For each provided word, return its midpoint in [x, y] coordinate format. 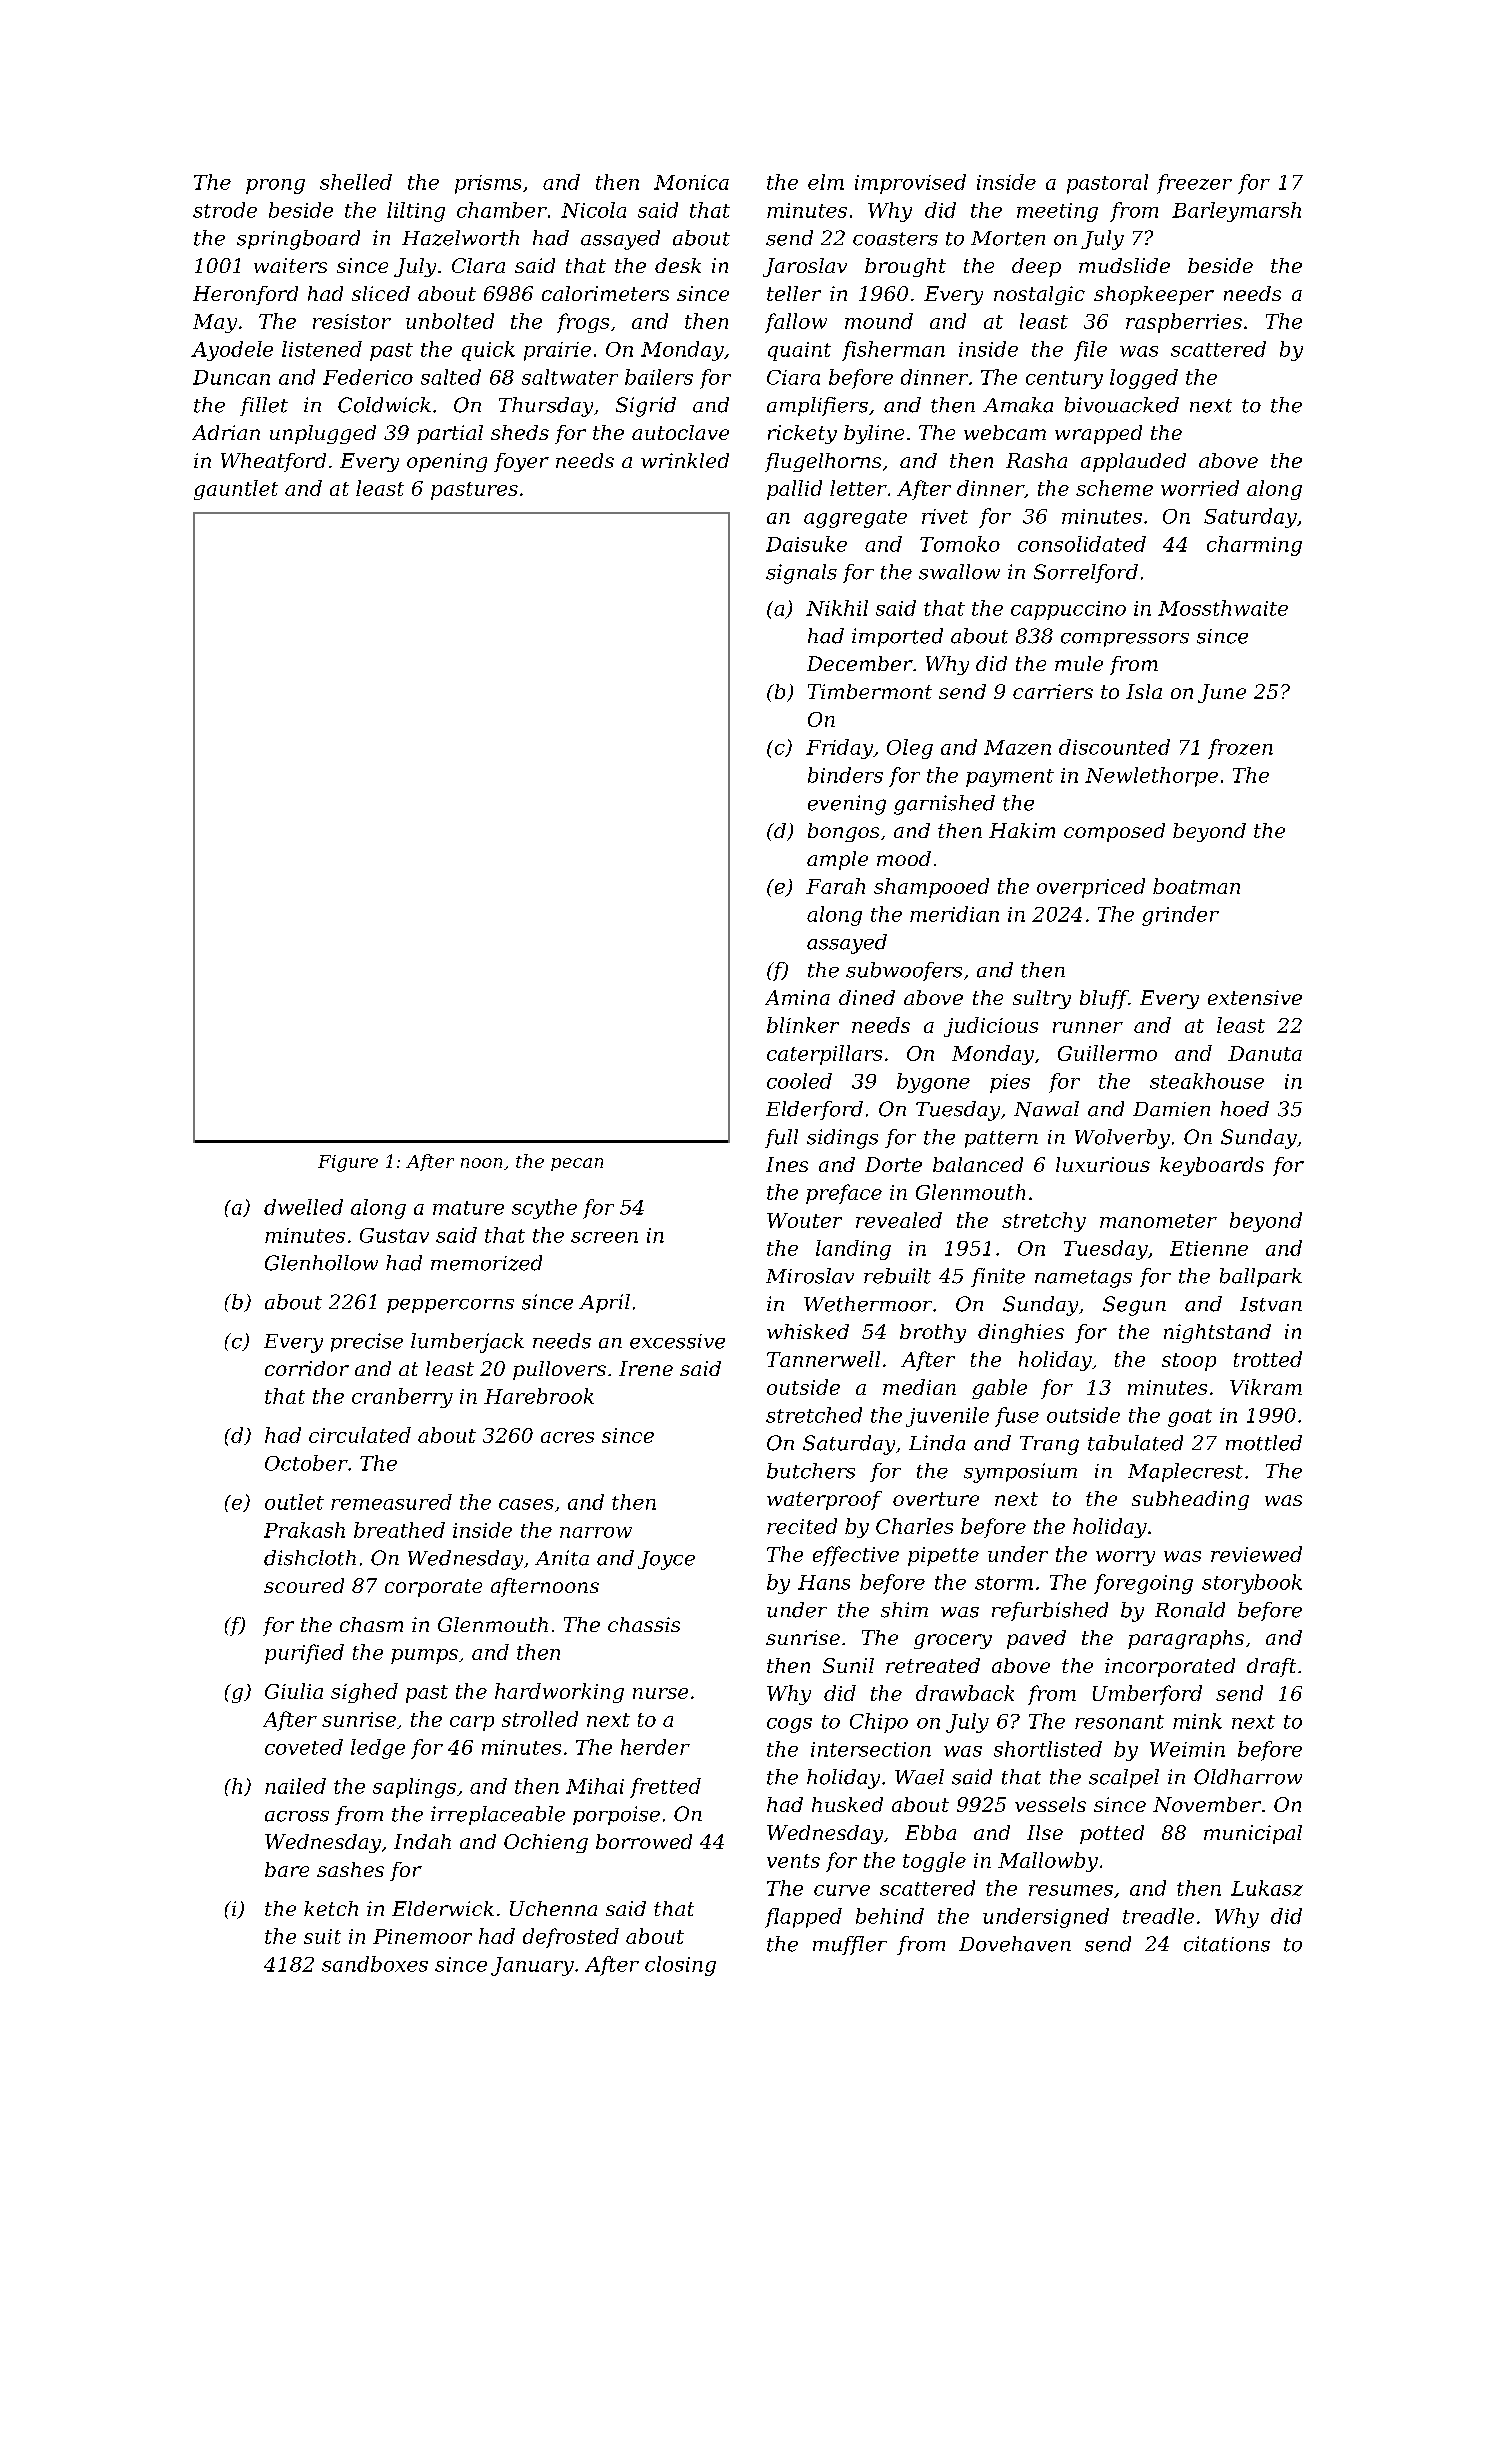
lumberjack [467, 1343]
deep [1036, 267]
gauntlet [236, 490]
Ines [787, 1164]
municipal [1253, 1834]
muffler [850, 1945]
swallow [959, 572]
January [532, 1966]
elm [826, 182]
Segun [1134, 1306]
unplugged [323, 434]
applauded [1133, 462]
